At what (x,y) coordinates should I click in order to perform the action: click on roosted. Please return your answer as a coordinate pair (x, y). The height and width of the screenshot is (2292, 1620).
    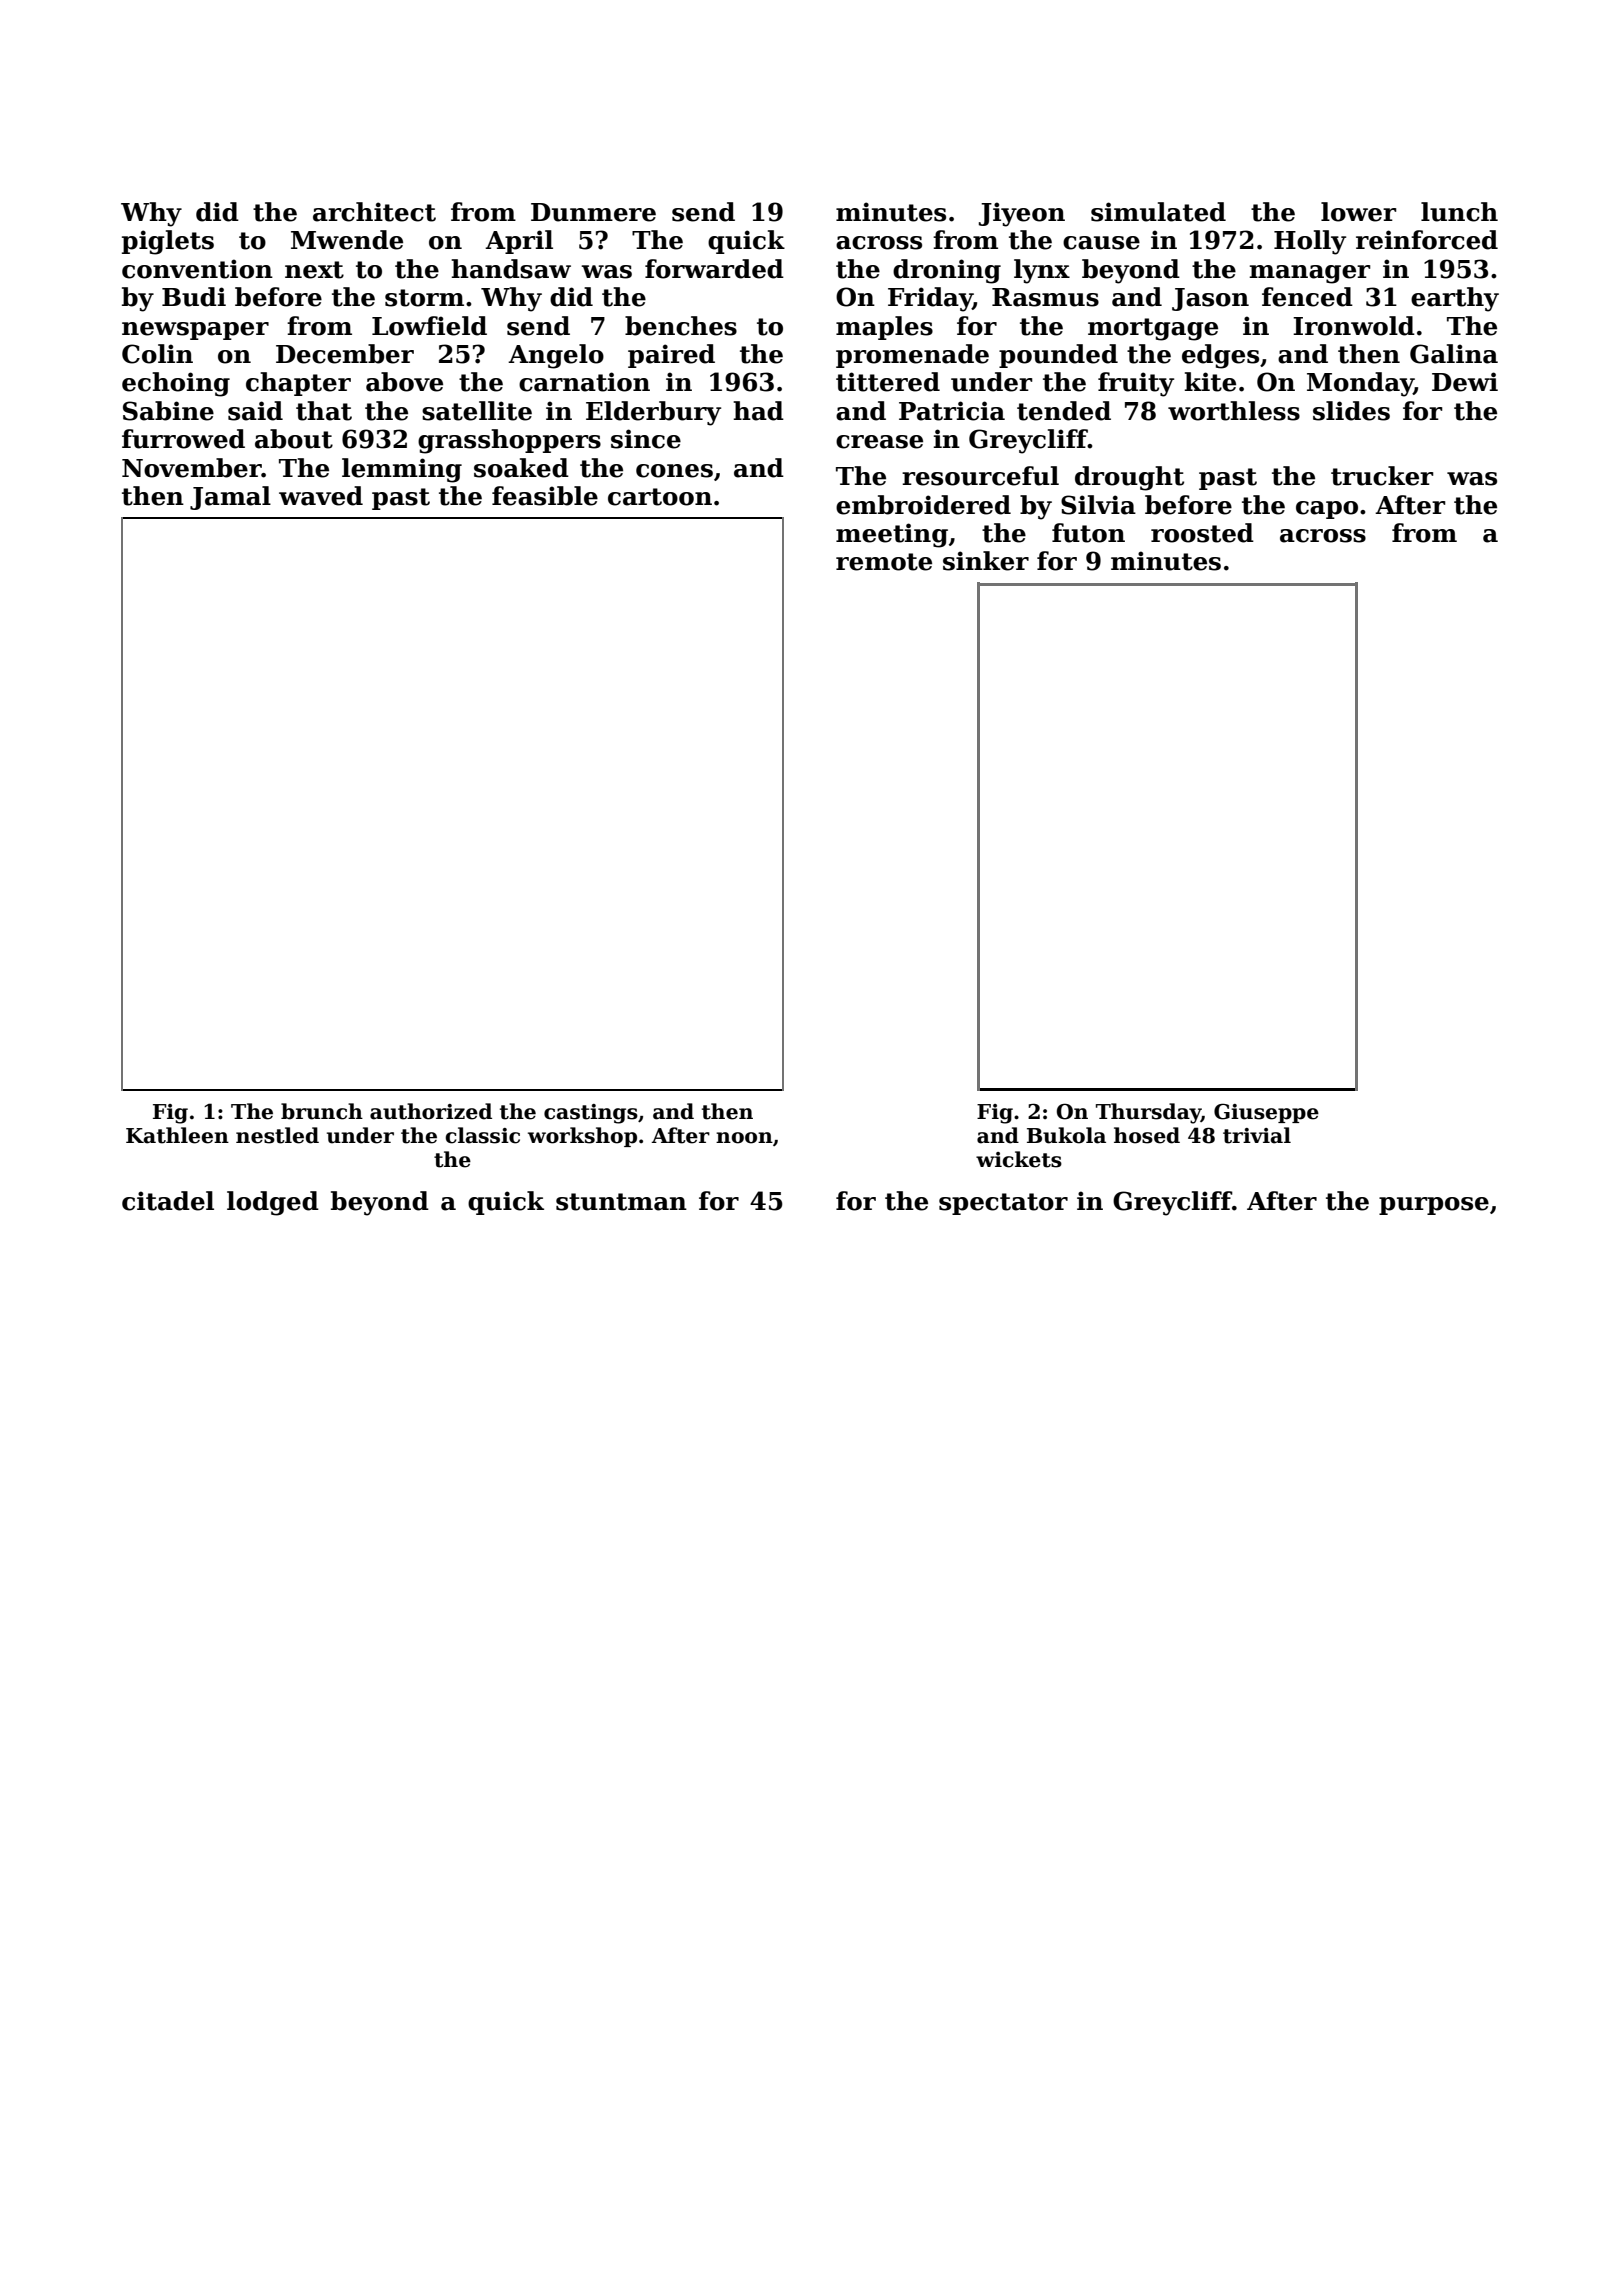
    Looking at the image, I should click on (1202, 533).
